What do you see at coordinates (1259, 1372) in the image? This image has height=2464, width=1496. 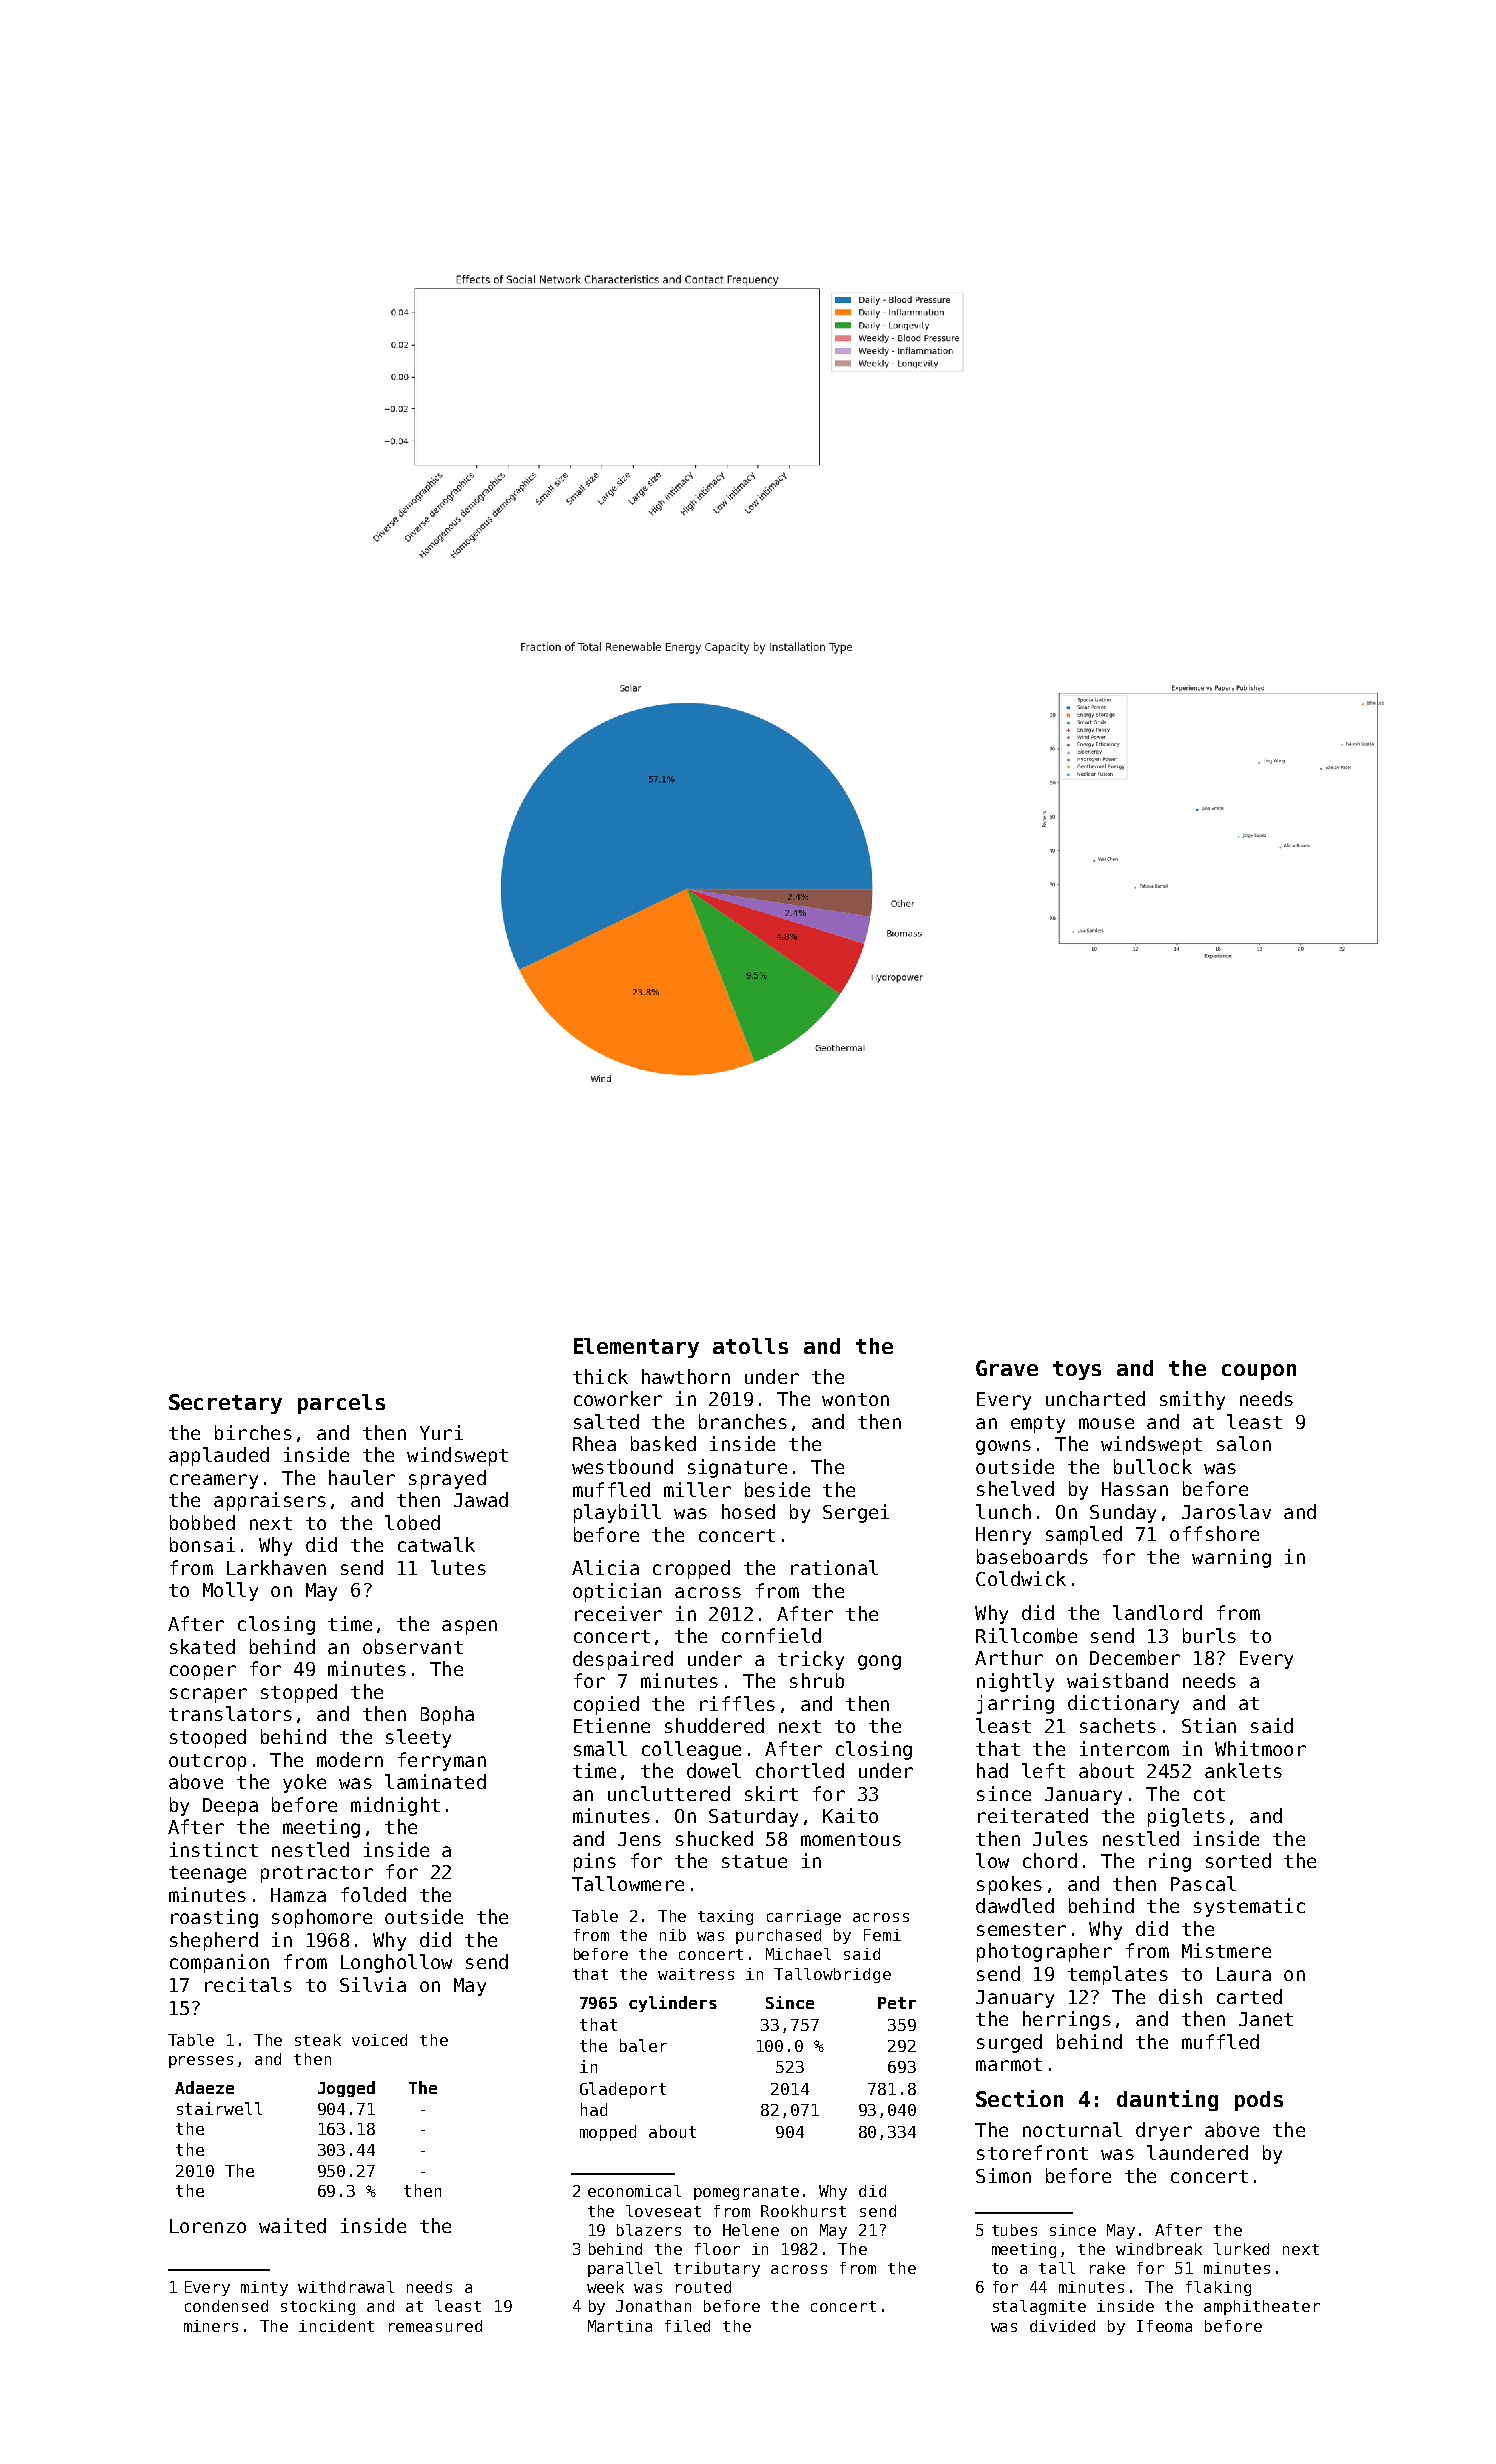 I see `coupon` at bounding box center [1259, 1372].
